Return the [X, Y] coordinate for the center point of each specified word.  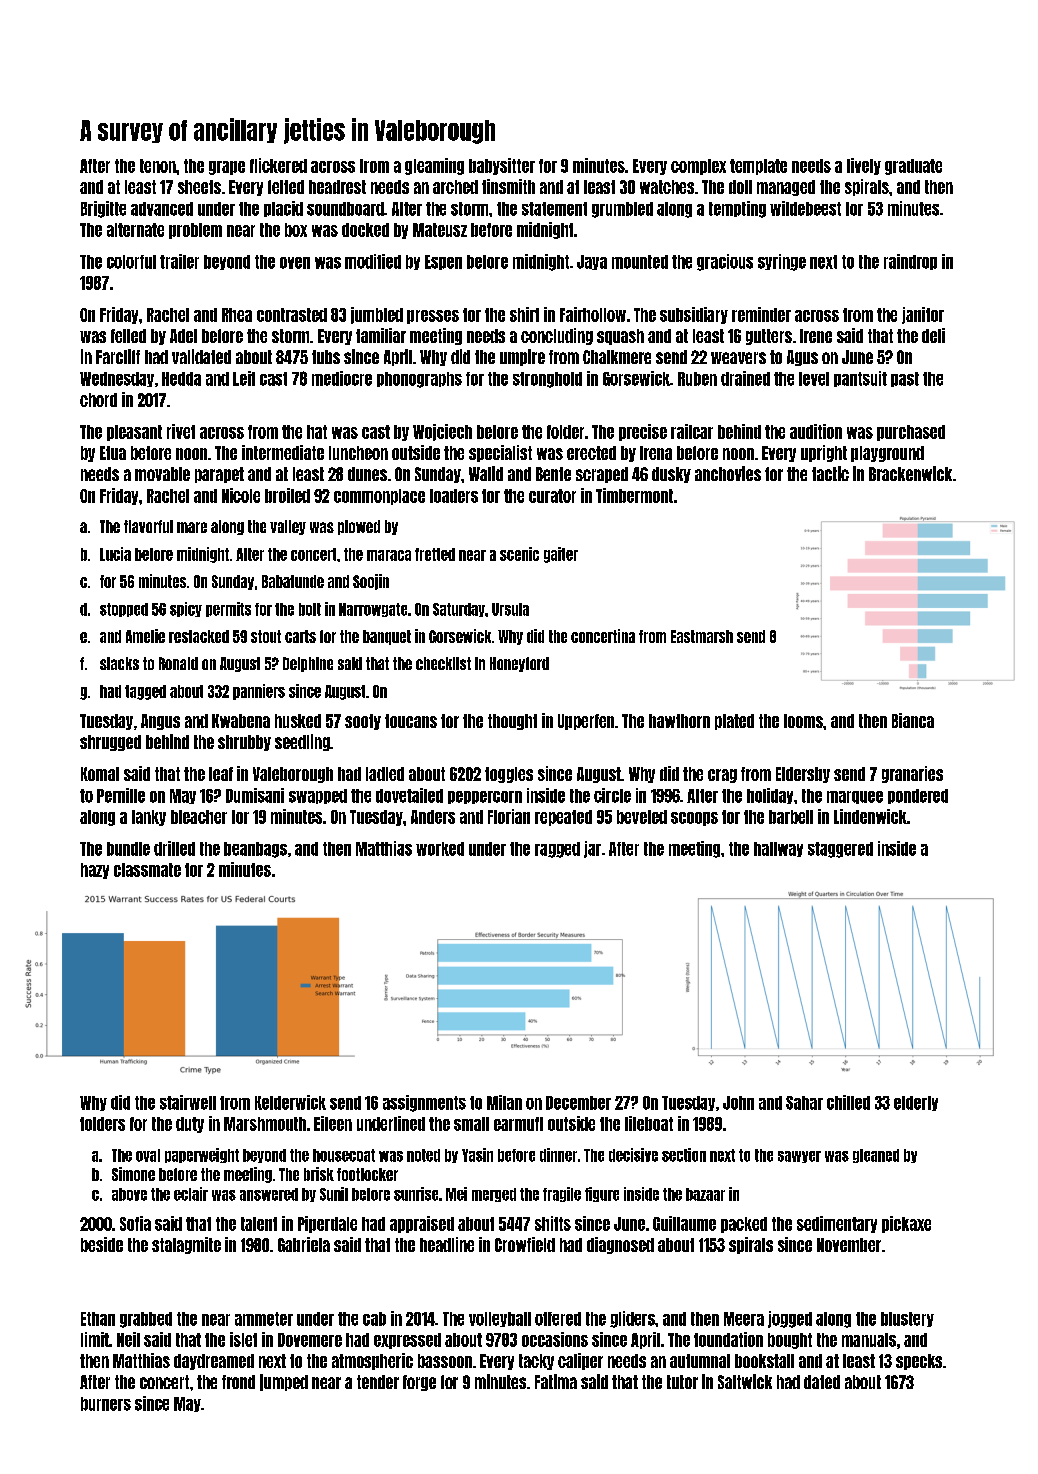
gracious [725, 262]
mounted [640, 262]
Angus [160, 722]
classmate [147, 870]
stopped [124, 610]
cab [374, 1319]
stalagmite [186, 1245]
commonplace [379, 497]
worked [440, 849]
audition [816, 431]
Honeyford [519, 664]
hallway [778, 849]
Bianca [913, 720]
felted [286, 187]
